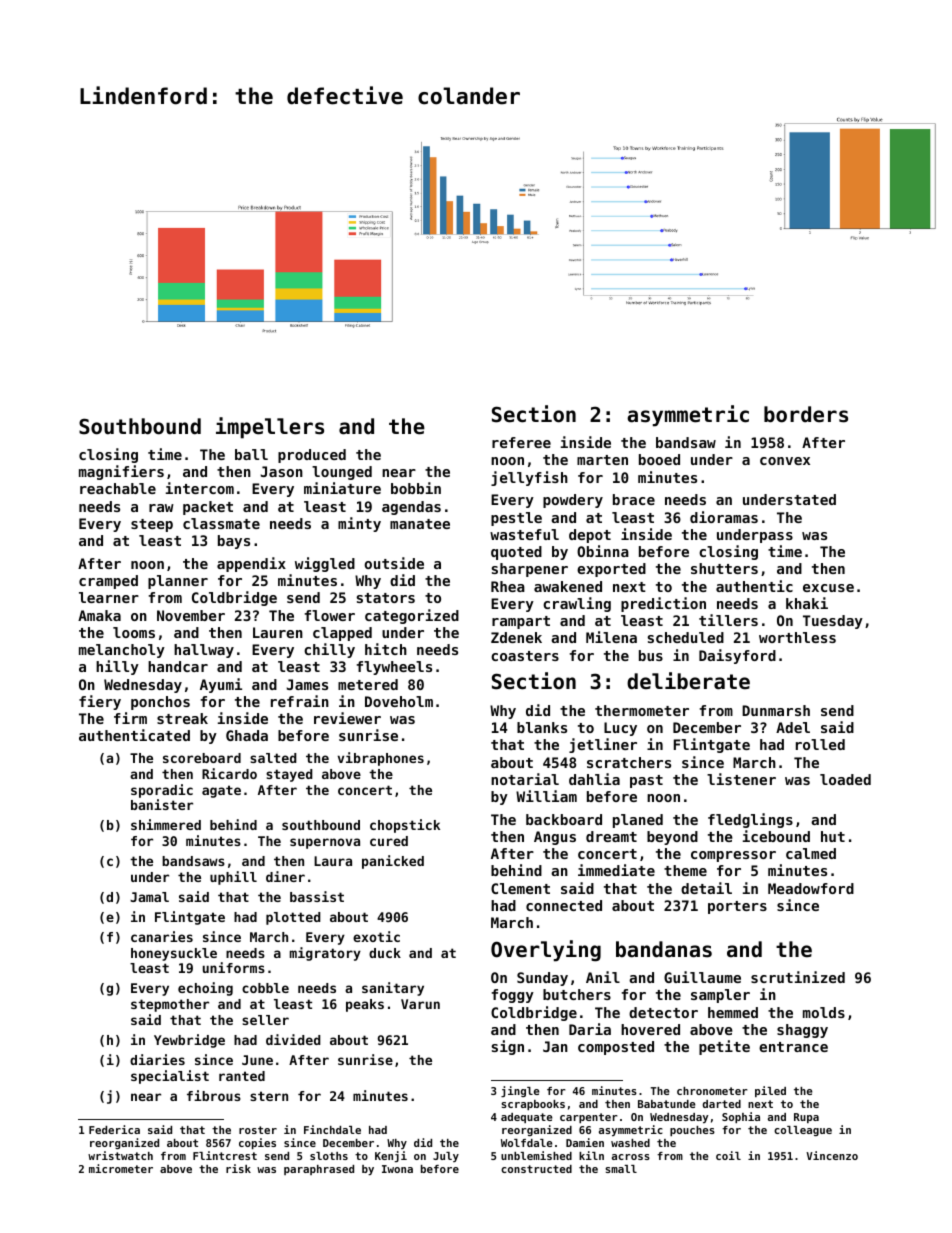 This screenshot has width=952, height=1233. What do you see at coordinates (221, 523) in the screenshot?
I see `classmate` at bounding box center [221, 523].
